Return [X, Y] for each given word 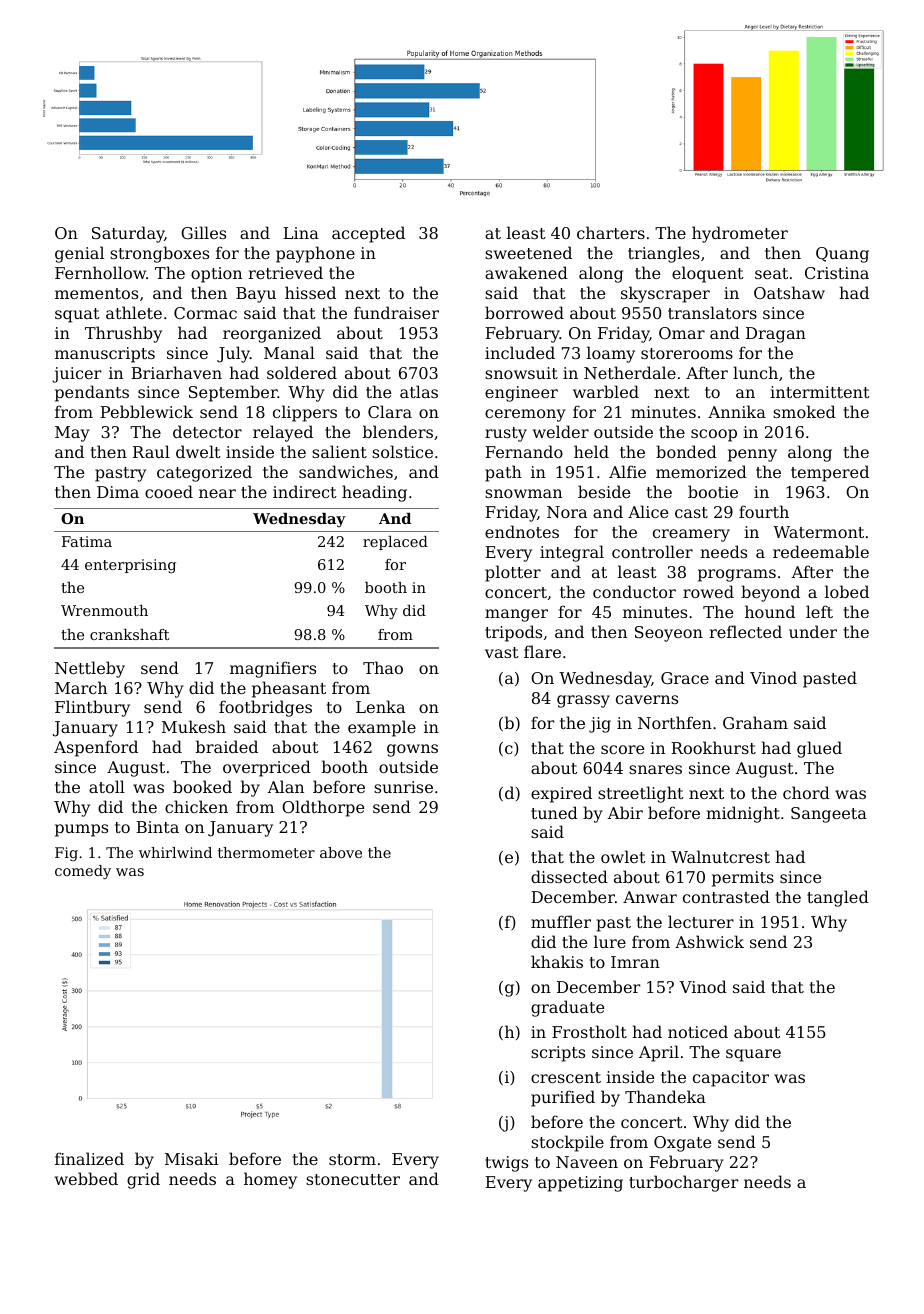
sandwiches [346, 471]
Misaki [192, 1158]
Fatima [87, 541]
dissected [569, 876]
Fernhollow [100, 272]
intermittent [820, 392]
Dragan [776, 335]
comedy [83, 872]
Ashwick [709, 941]
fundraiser [396, 312]
